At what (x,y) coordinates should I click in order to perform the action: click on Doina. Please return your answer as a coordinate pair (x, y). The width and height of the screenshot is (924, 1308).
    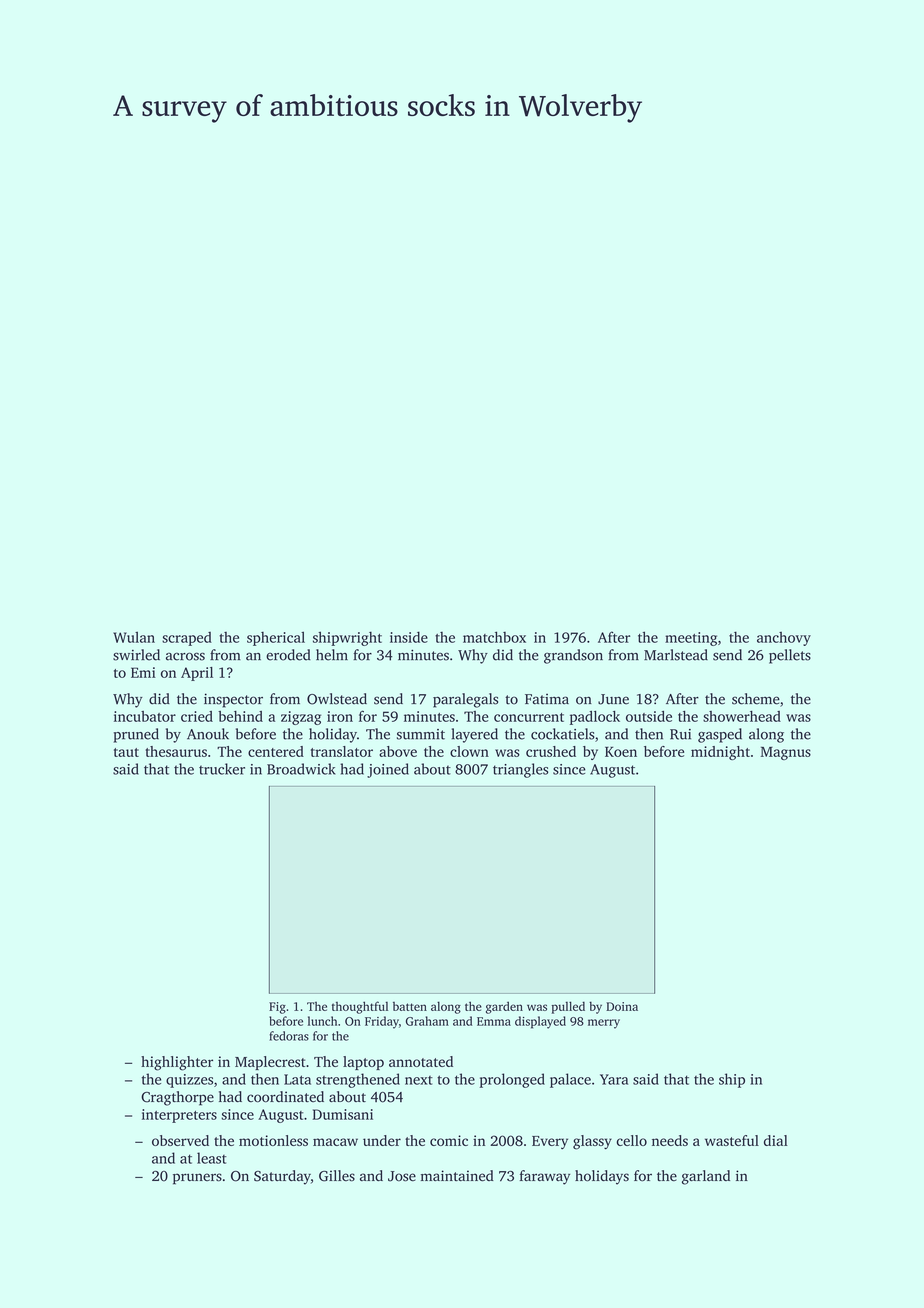
    Looking at the image, I should click on (622, 1006).
